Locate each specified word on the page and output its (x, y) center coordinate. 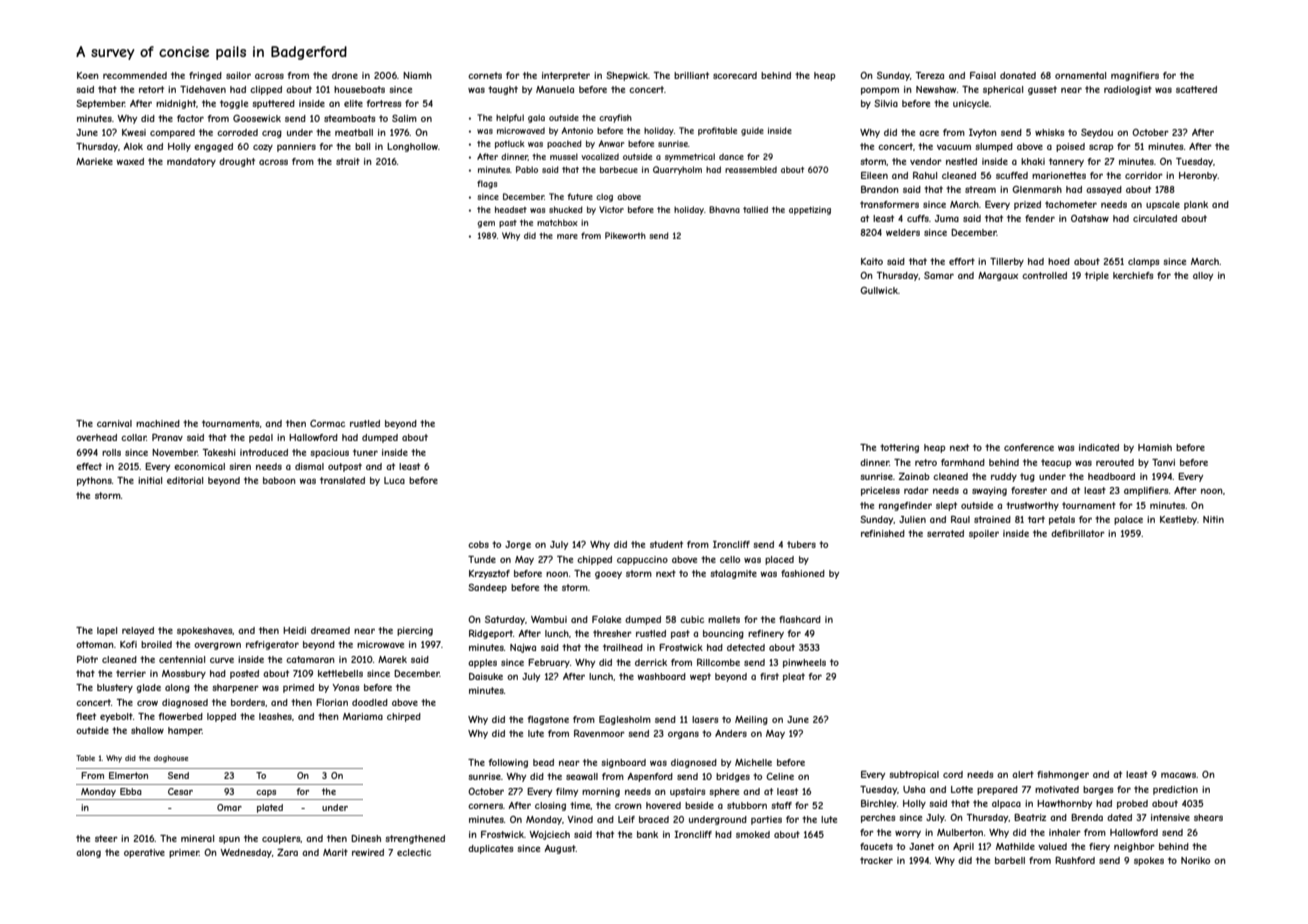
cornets (485, 75)
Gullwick (879, 290)
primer (184, 853)
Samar (939, 275)
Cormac (327, 423)
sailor (238, 75)
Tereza (930, 75)
